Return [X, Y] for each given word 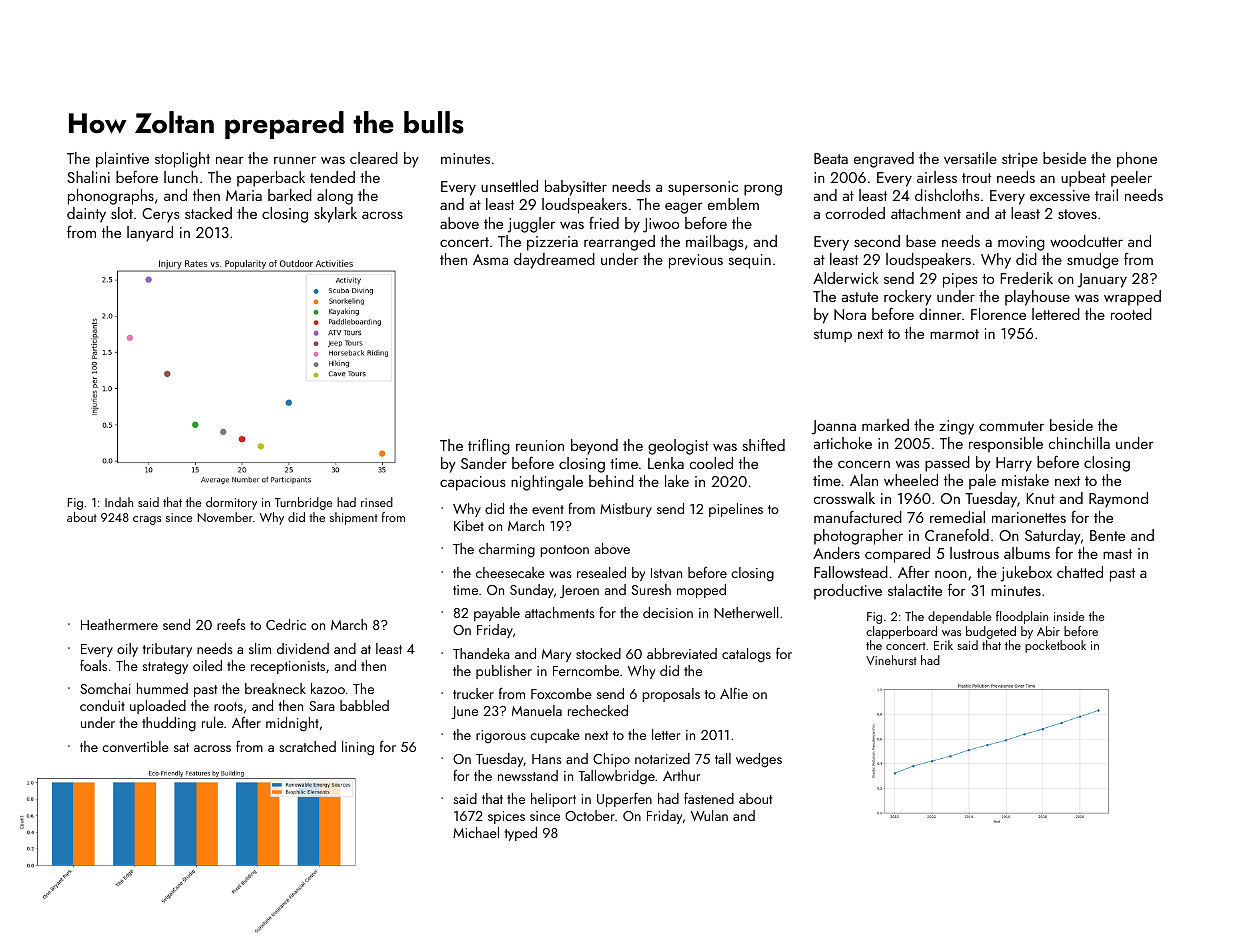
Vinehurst [891, 660]
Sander [484, 463]
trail [1106, 195]
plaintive [122, 160]
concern [864, 464]
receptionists [288, 667]
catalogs [746, 655]
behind [611, 481]
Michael [476, 832]
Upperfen [624, 799]
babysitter [576, 188]
